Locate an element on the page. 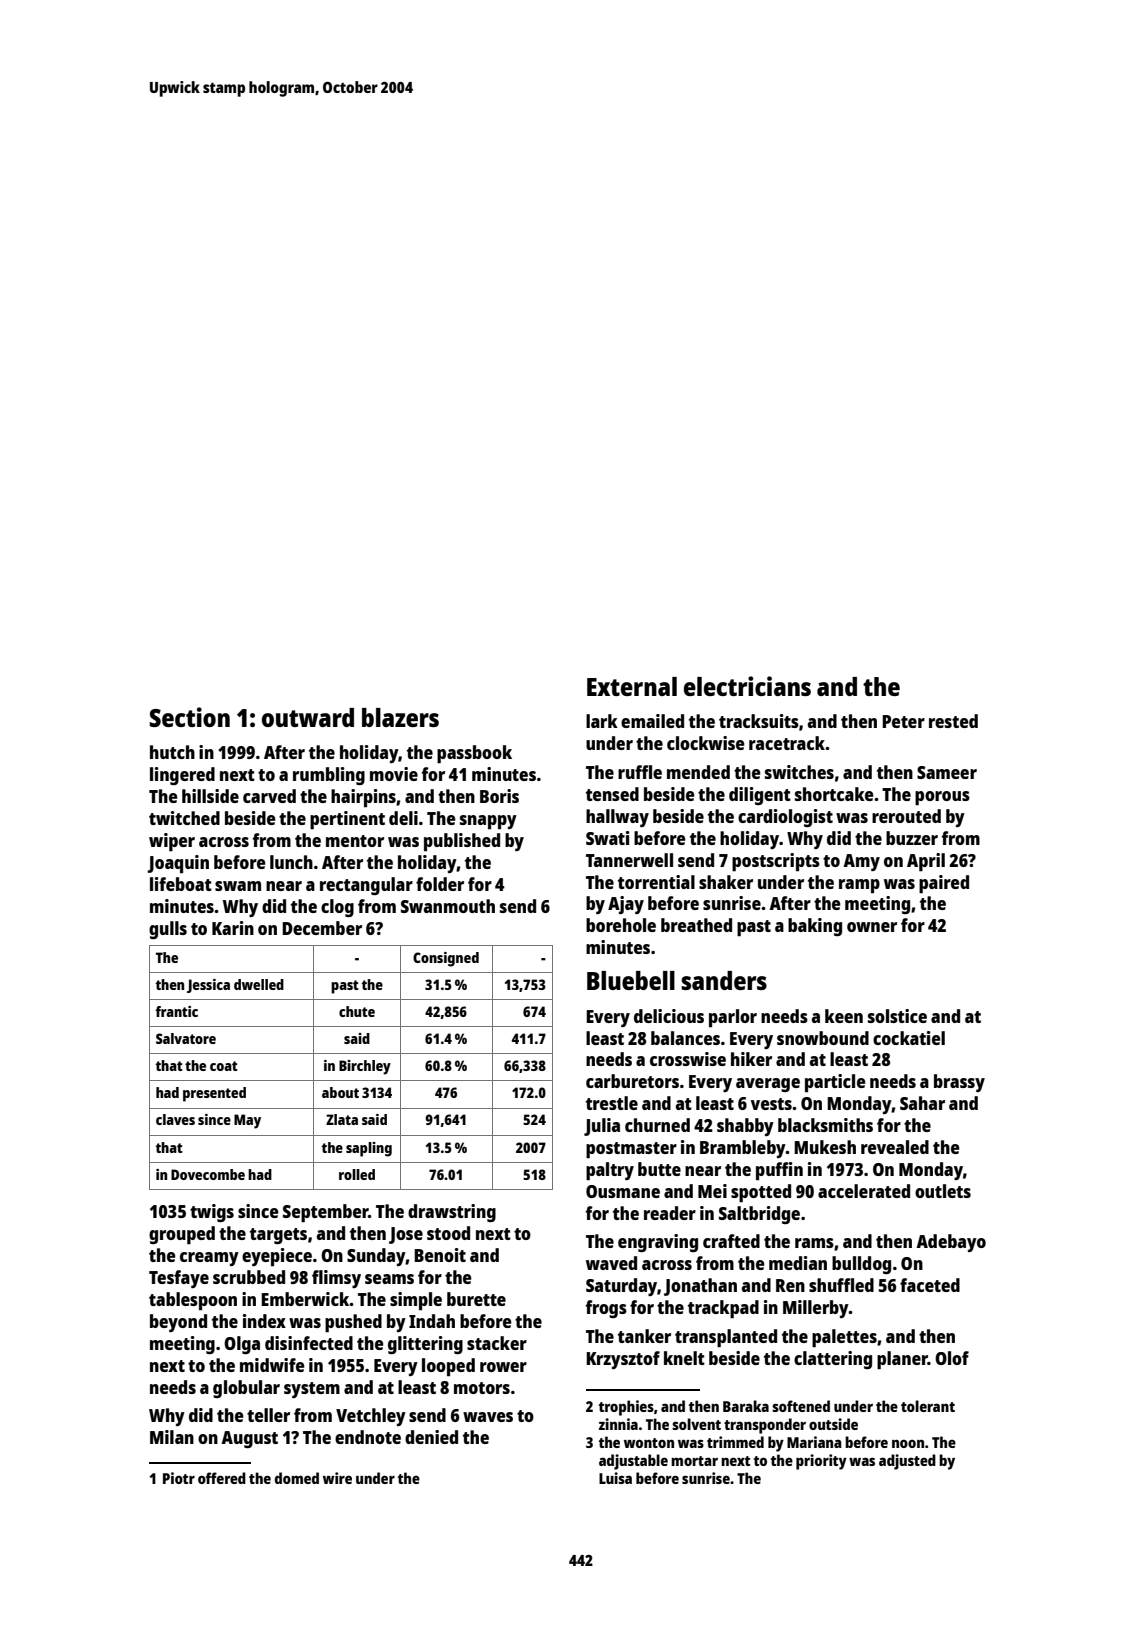 The width and height of the page is (1138, 1647). dwelled is located at coordinates (259, 984).
